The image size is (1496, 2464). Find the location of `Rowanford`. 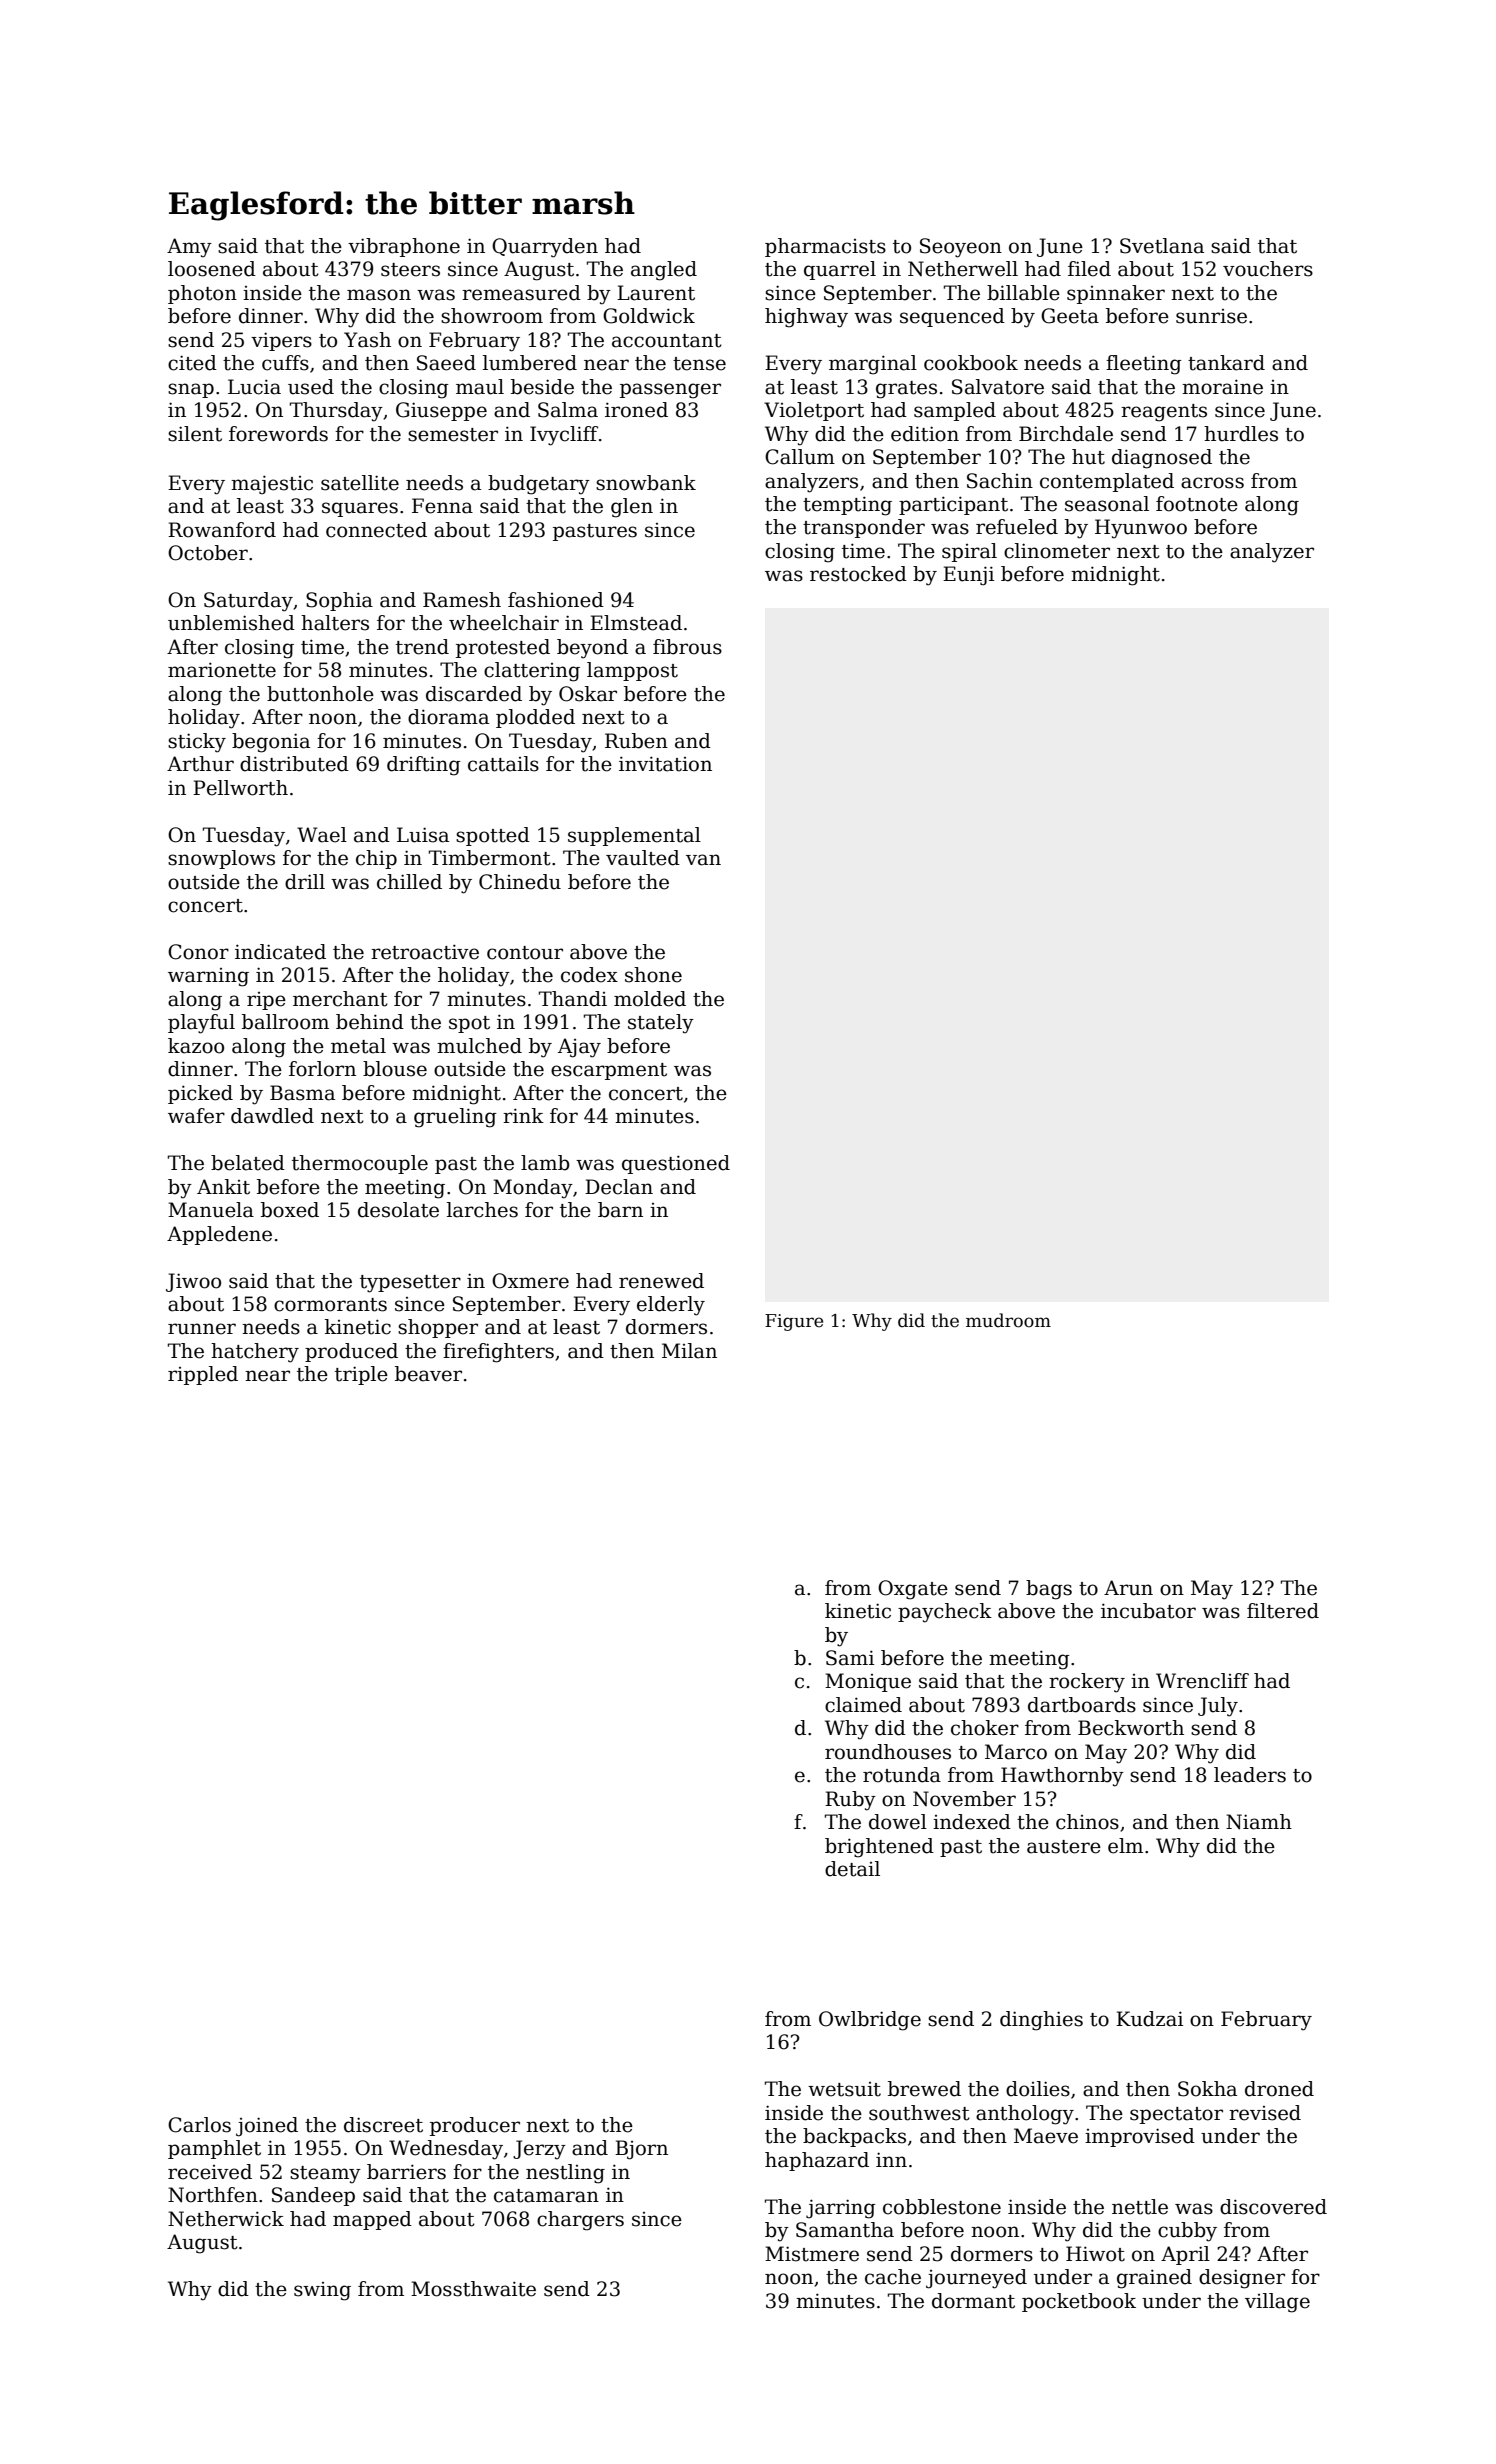

Rowanford is located at coordinates (222, 530).
